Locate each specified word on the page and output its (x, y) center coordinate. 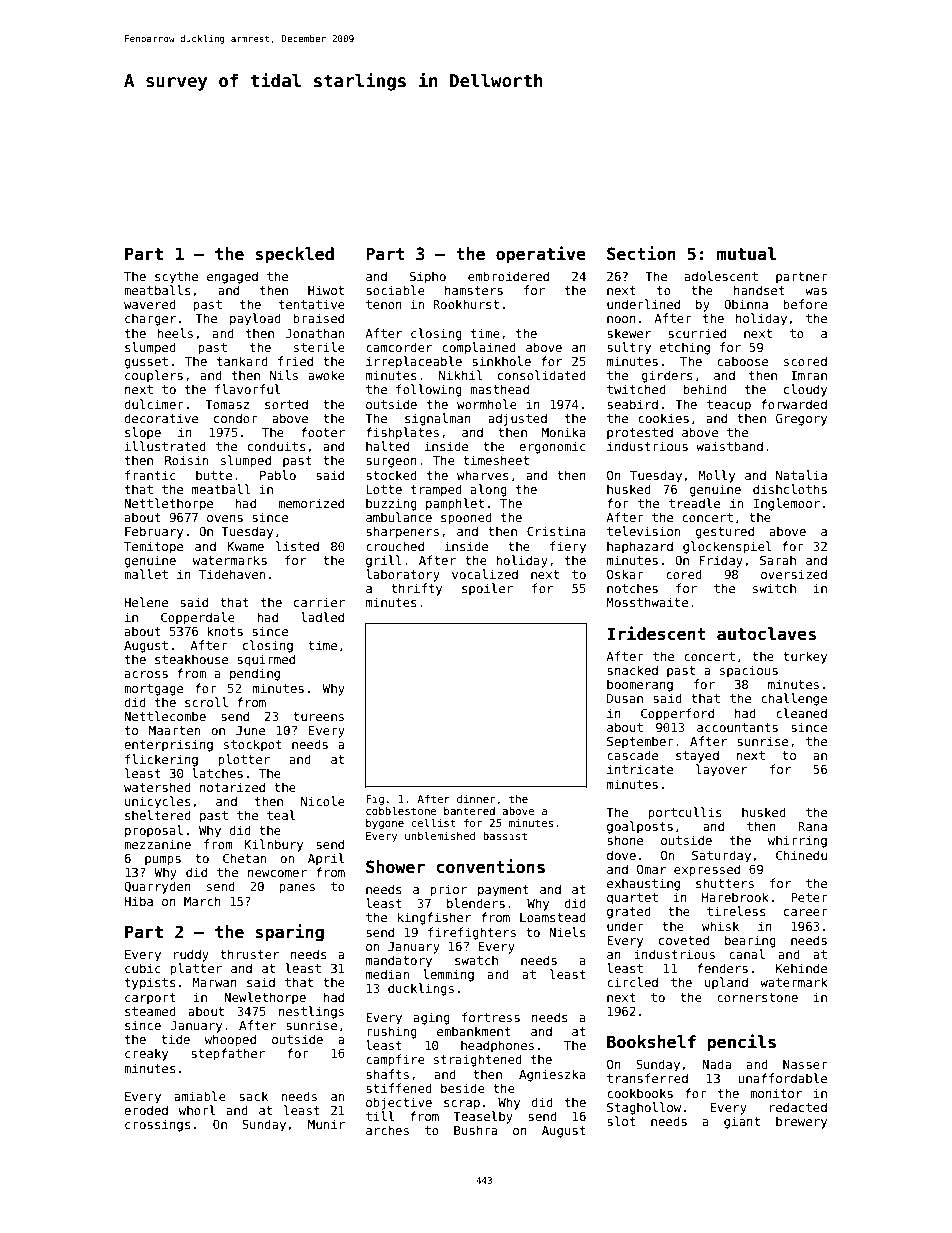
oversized (794, 574)
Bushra (475, 1130)
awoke (326, 375)
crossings (158, 1125)
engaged (232, 277)
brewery (801, 1122)
